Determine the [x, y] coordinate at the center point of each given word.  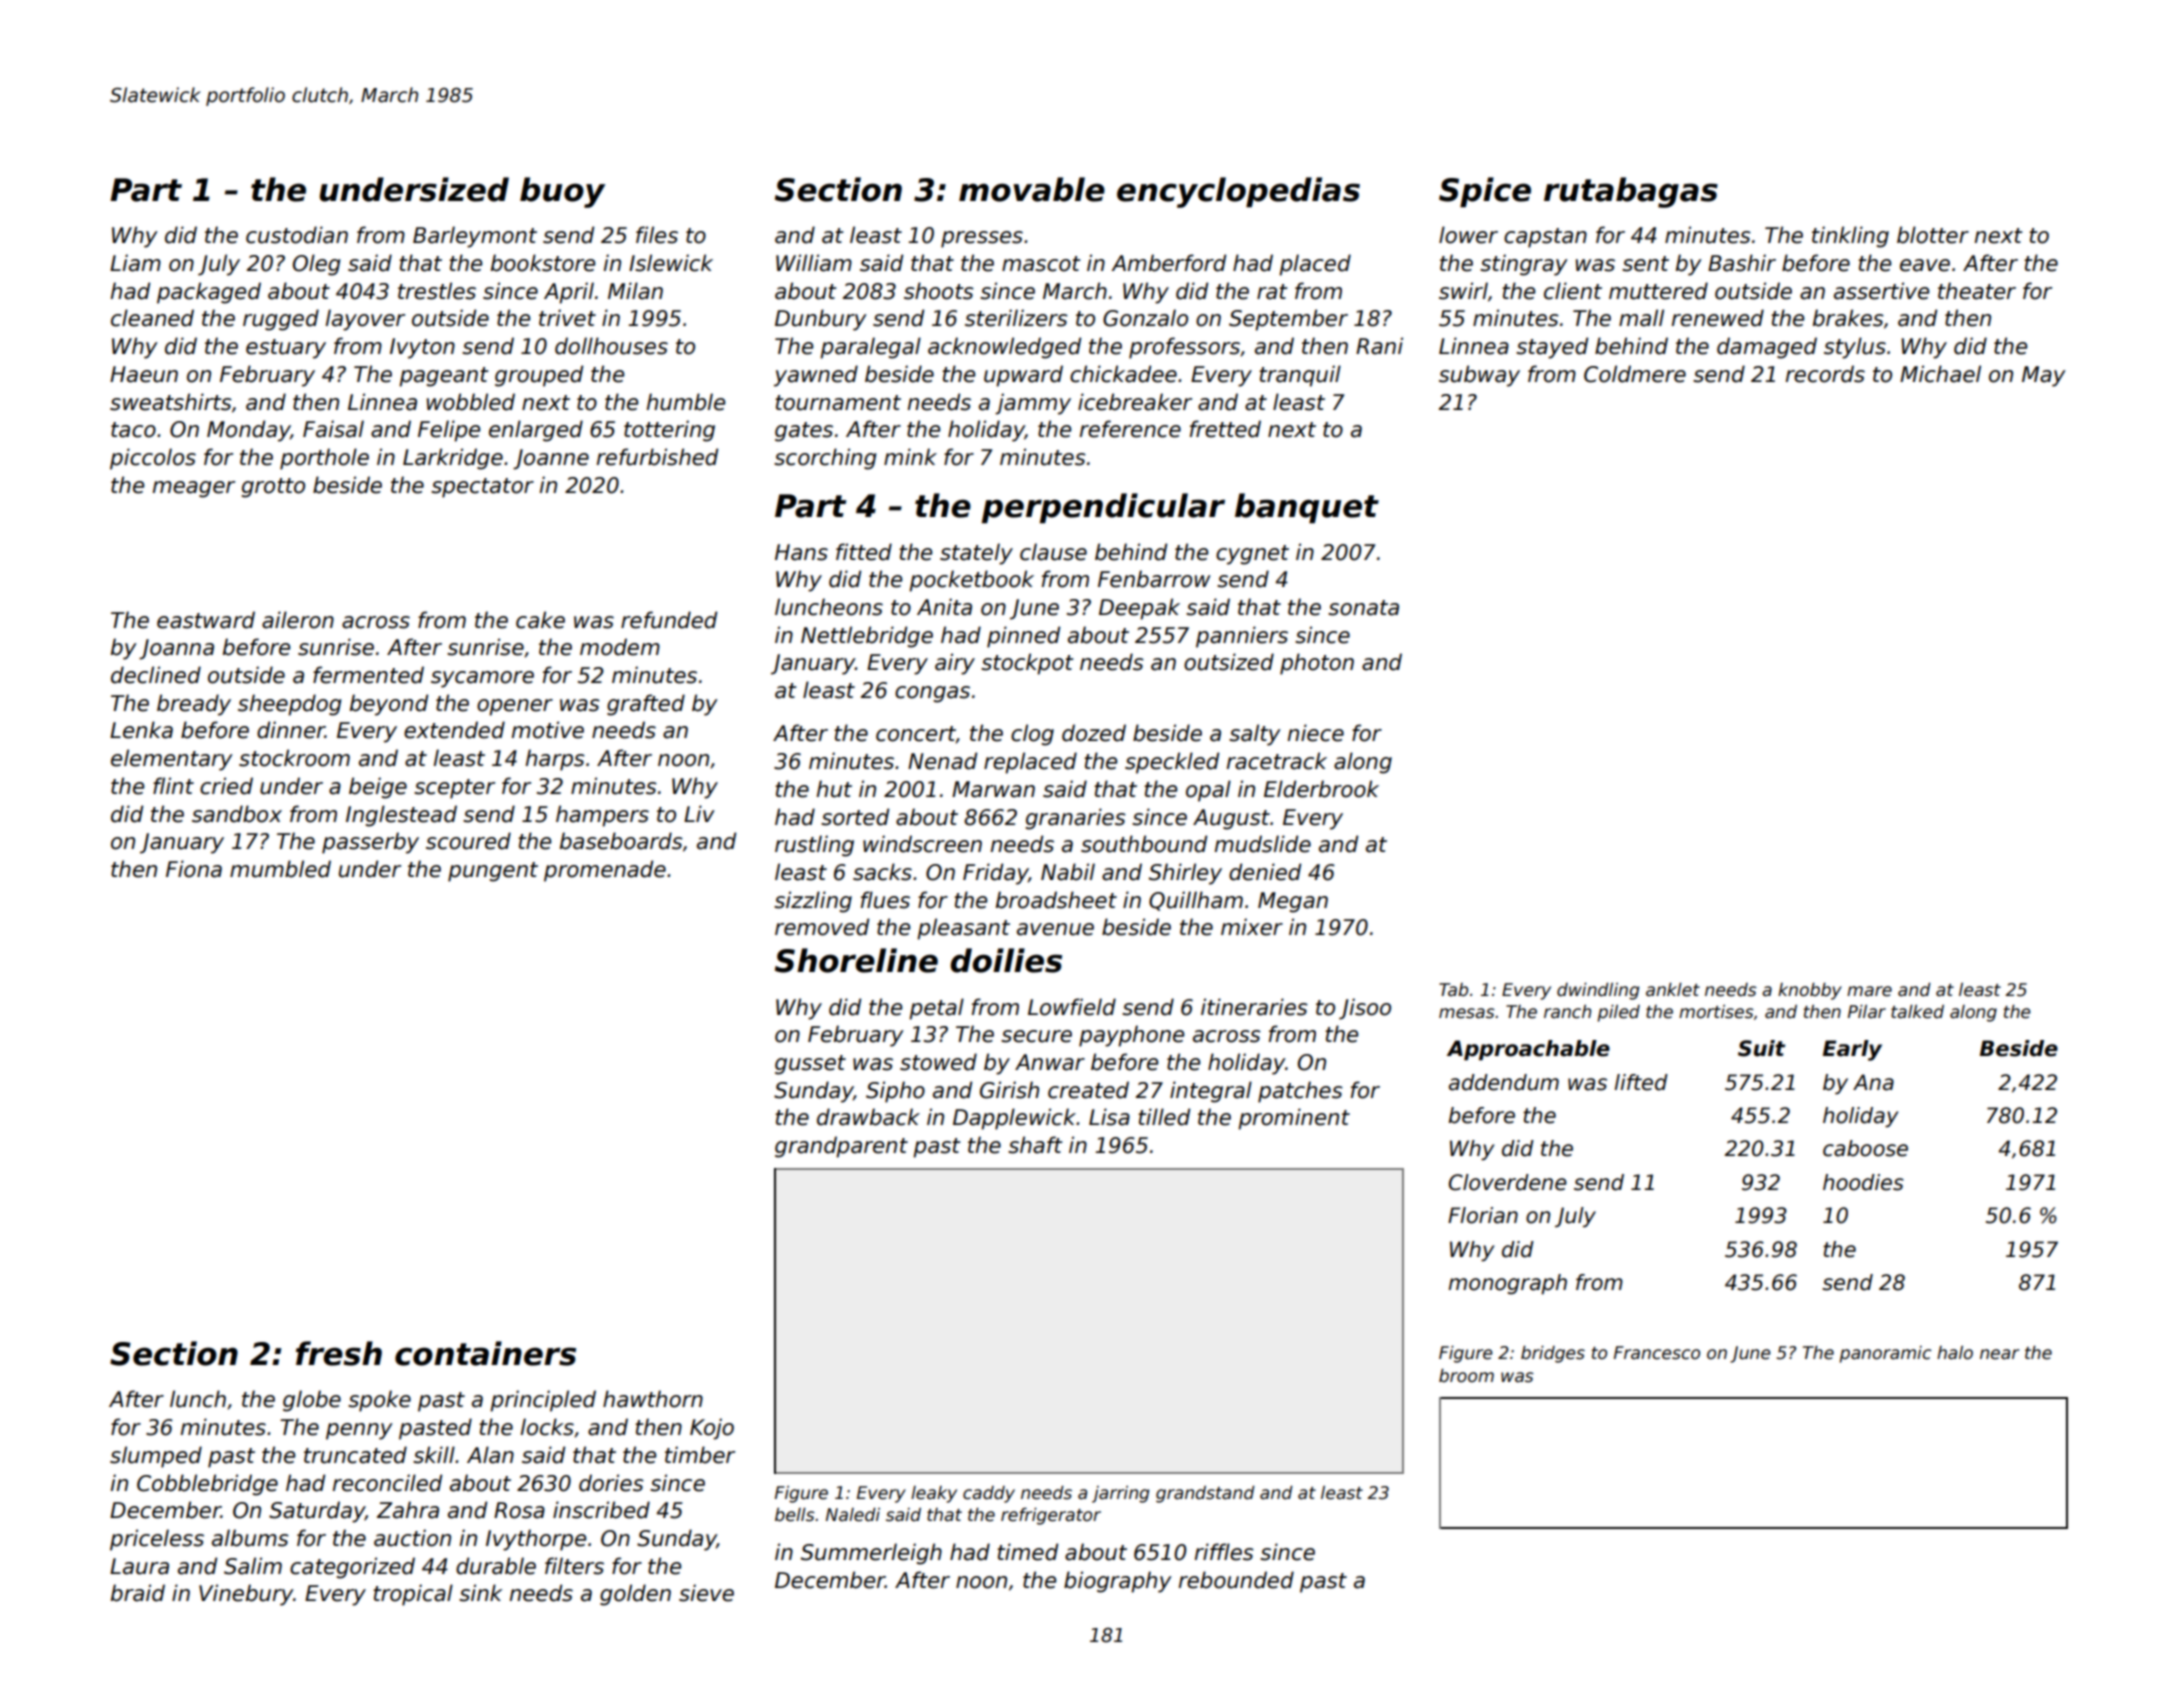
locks [547, 1427]
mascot [1041, 264]
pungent [493, 872]
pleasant [963, 929]
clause [1053, 552]
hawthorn [653, 1399]
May [2044, 376]
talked [1917, 1012]
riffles [1224, 1552]
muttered [1658, 291]
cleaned [152, 318]
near [1999, 1354]
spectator [482, 488]
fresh [339, 1353]
